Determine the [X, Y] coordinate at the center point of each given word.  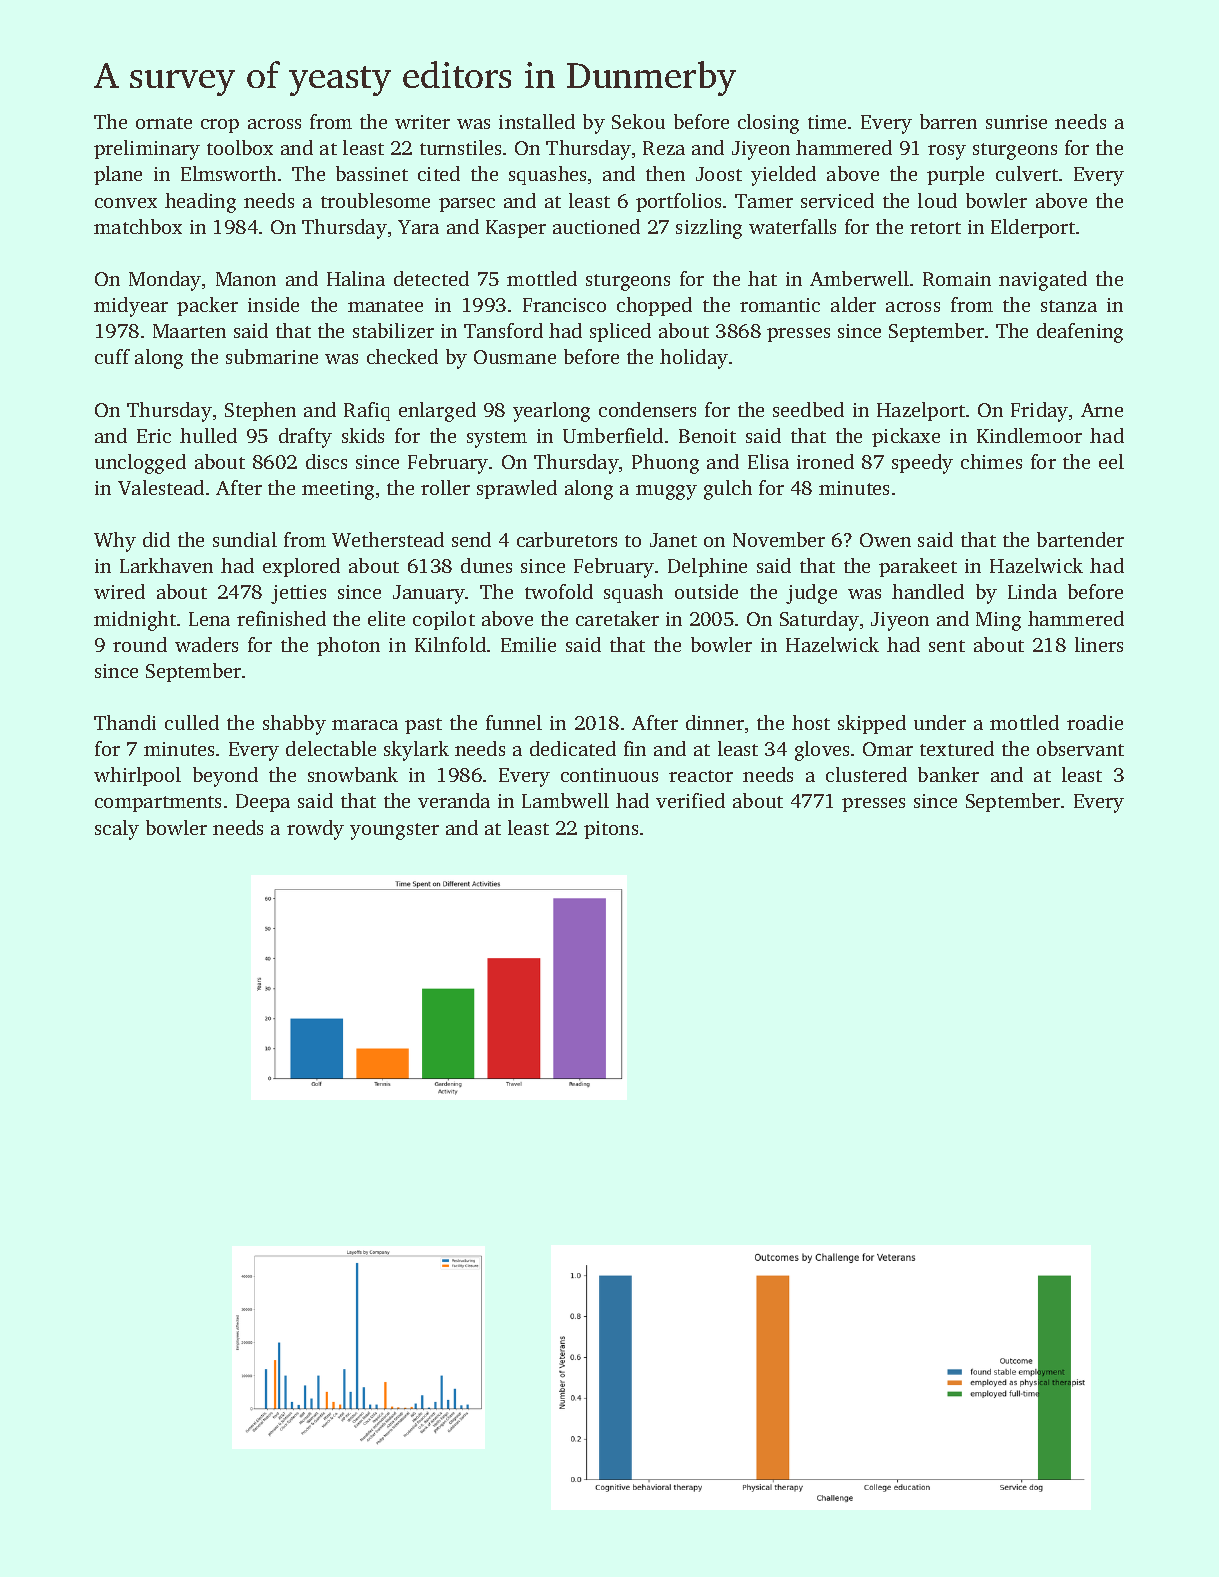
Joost [719, 174]
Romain [957, 279]
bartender [1080, 539]
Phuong [665, 464]
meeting [338, 490]
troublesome [375, 200]
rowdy [315, 830]
